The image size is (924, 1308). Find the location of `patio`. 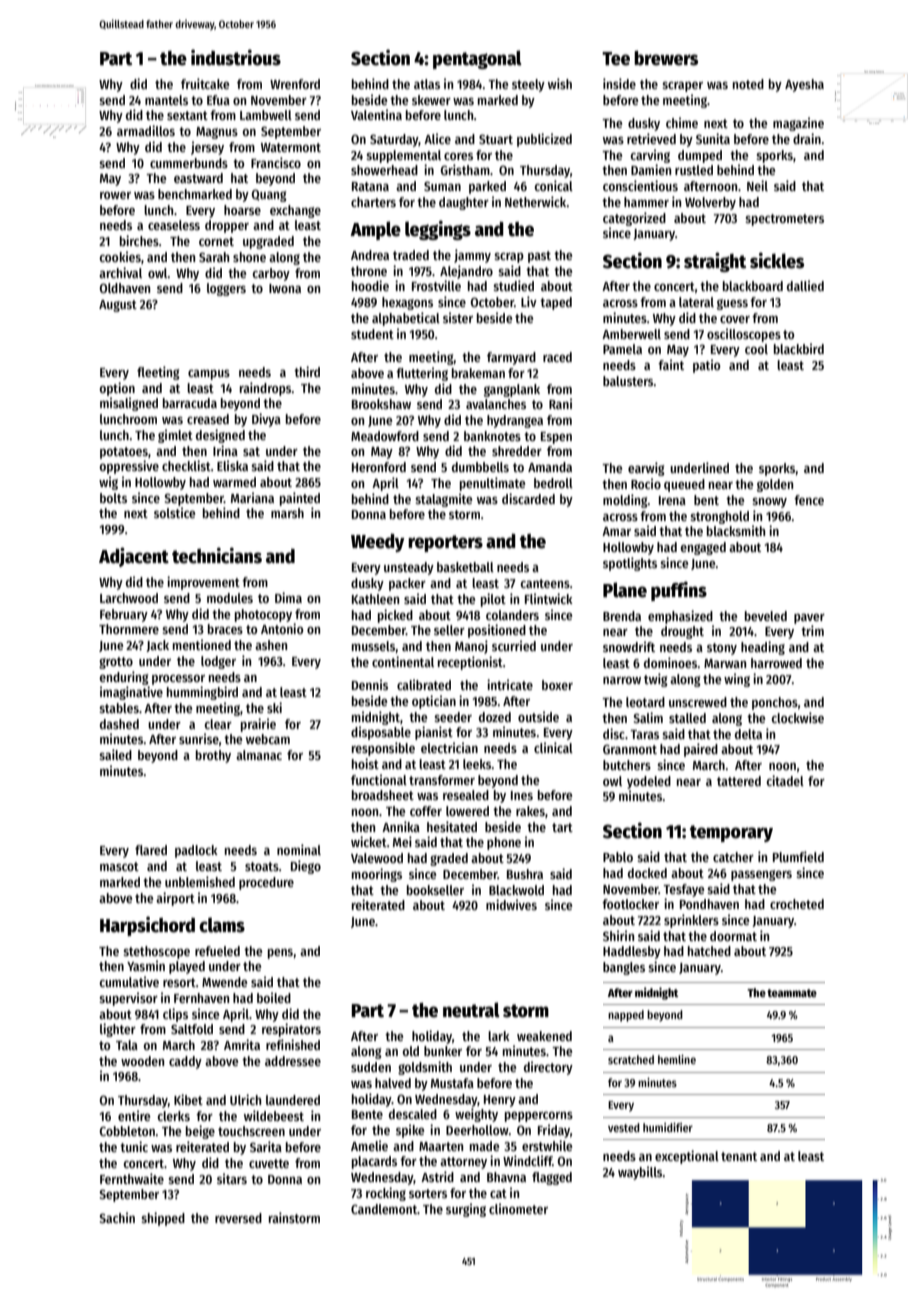

patio is located at coordinates (707, 366).
